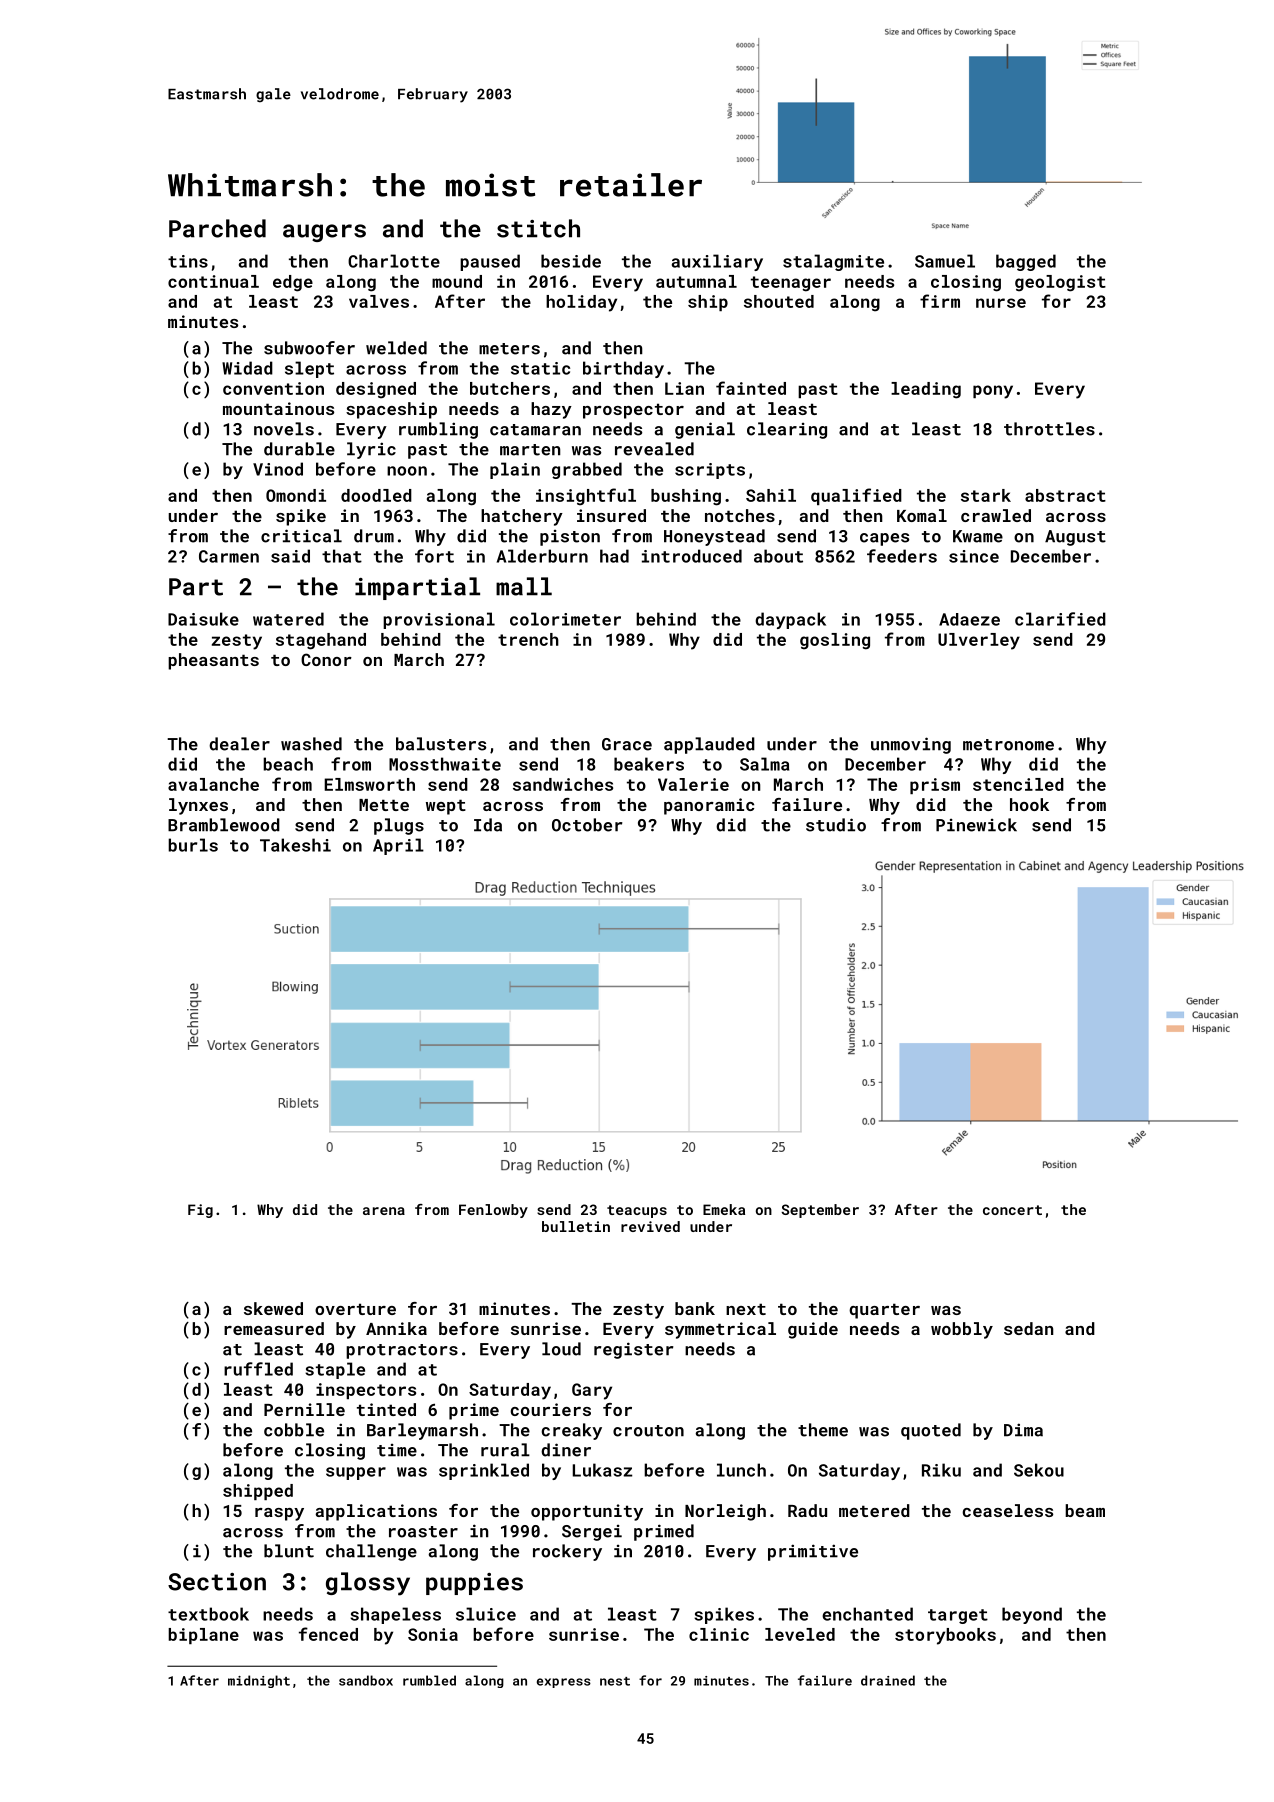  What do you see at coordinates (962, 1330) in the screenshot?
I see `wobbly` at bounding box center [962, 1330].
